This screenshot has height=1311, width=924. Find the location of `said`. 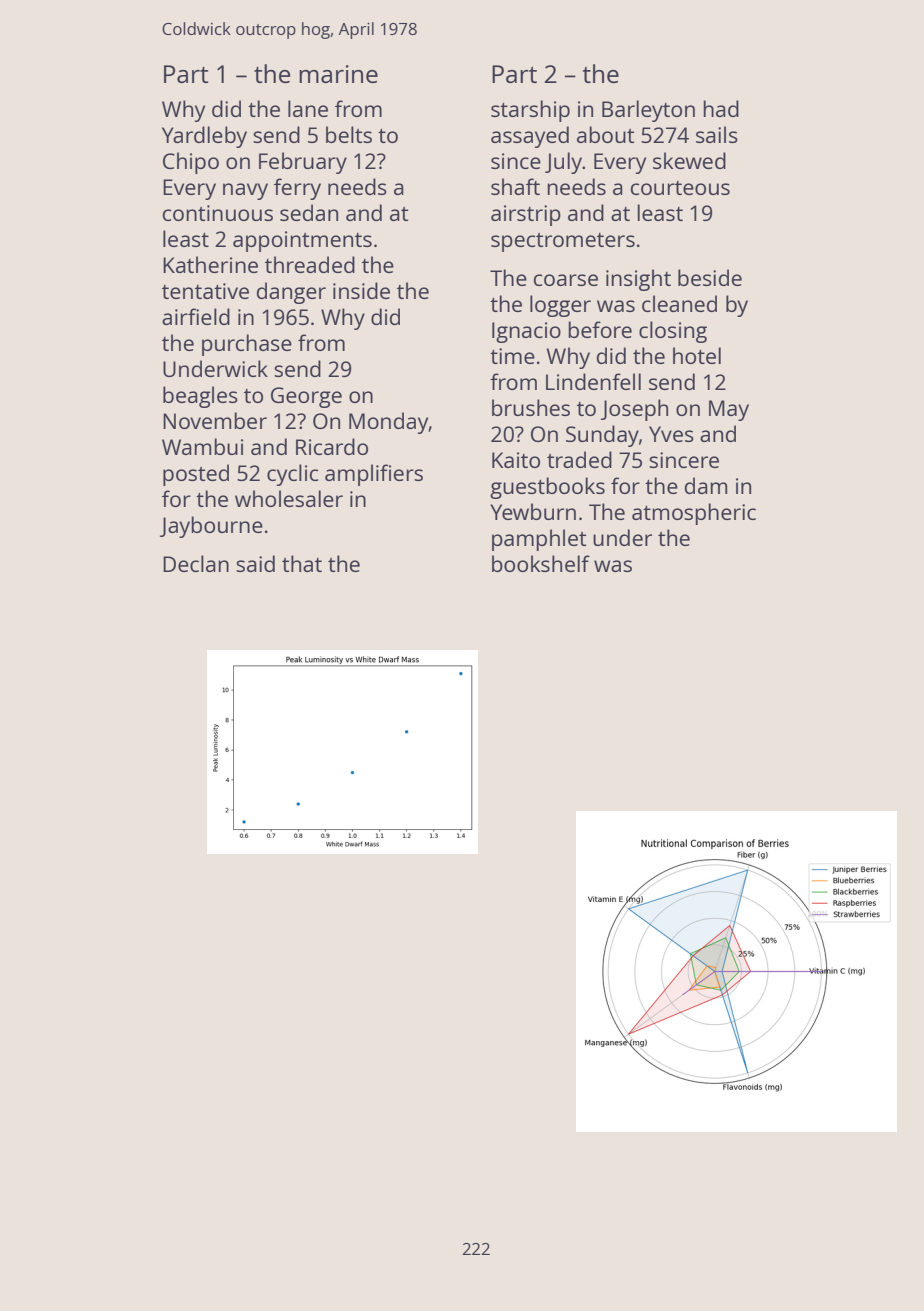

said is located at coordinates (255, 563).
